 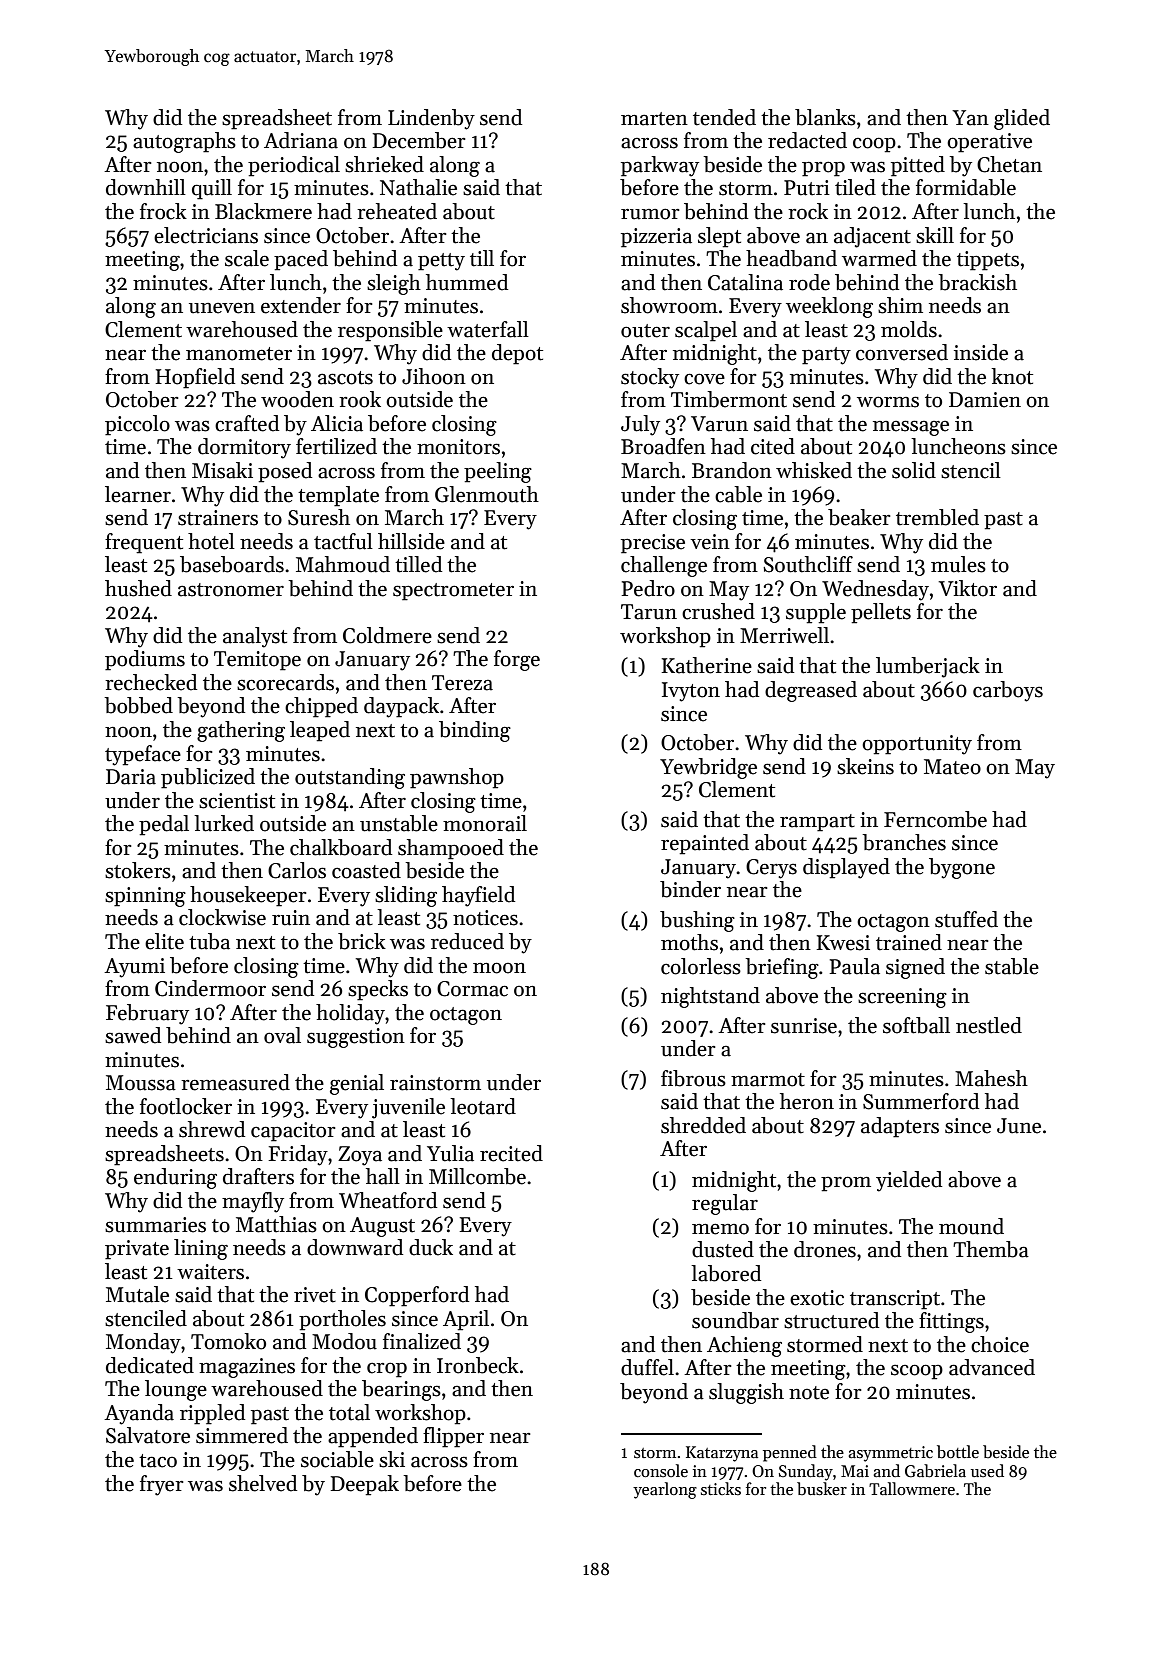 I want to click on Ayanda, so click(x=139, y=1414).
